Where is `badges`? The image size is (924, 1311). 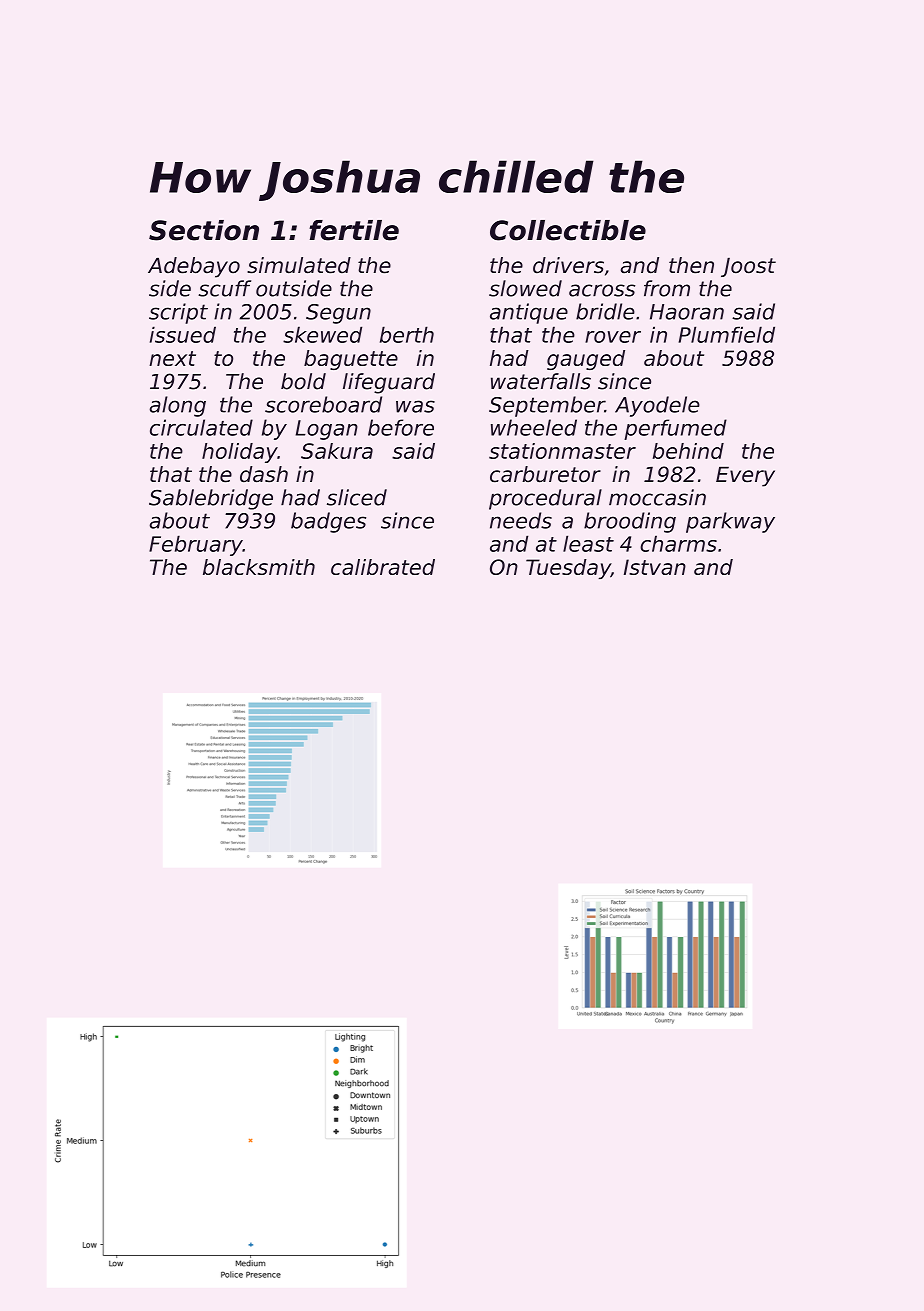 badges is located at coordinates (328, 522).
